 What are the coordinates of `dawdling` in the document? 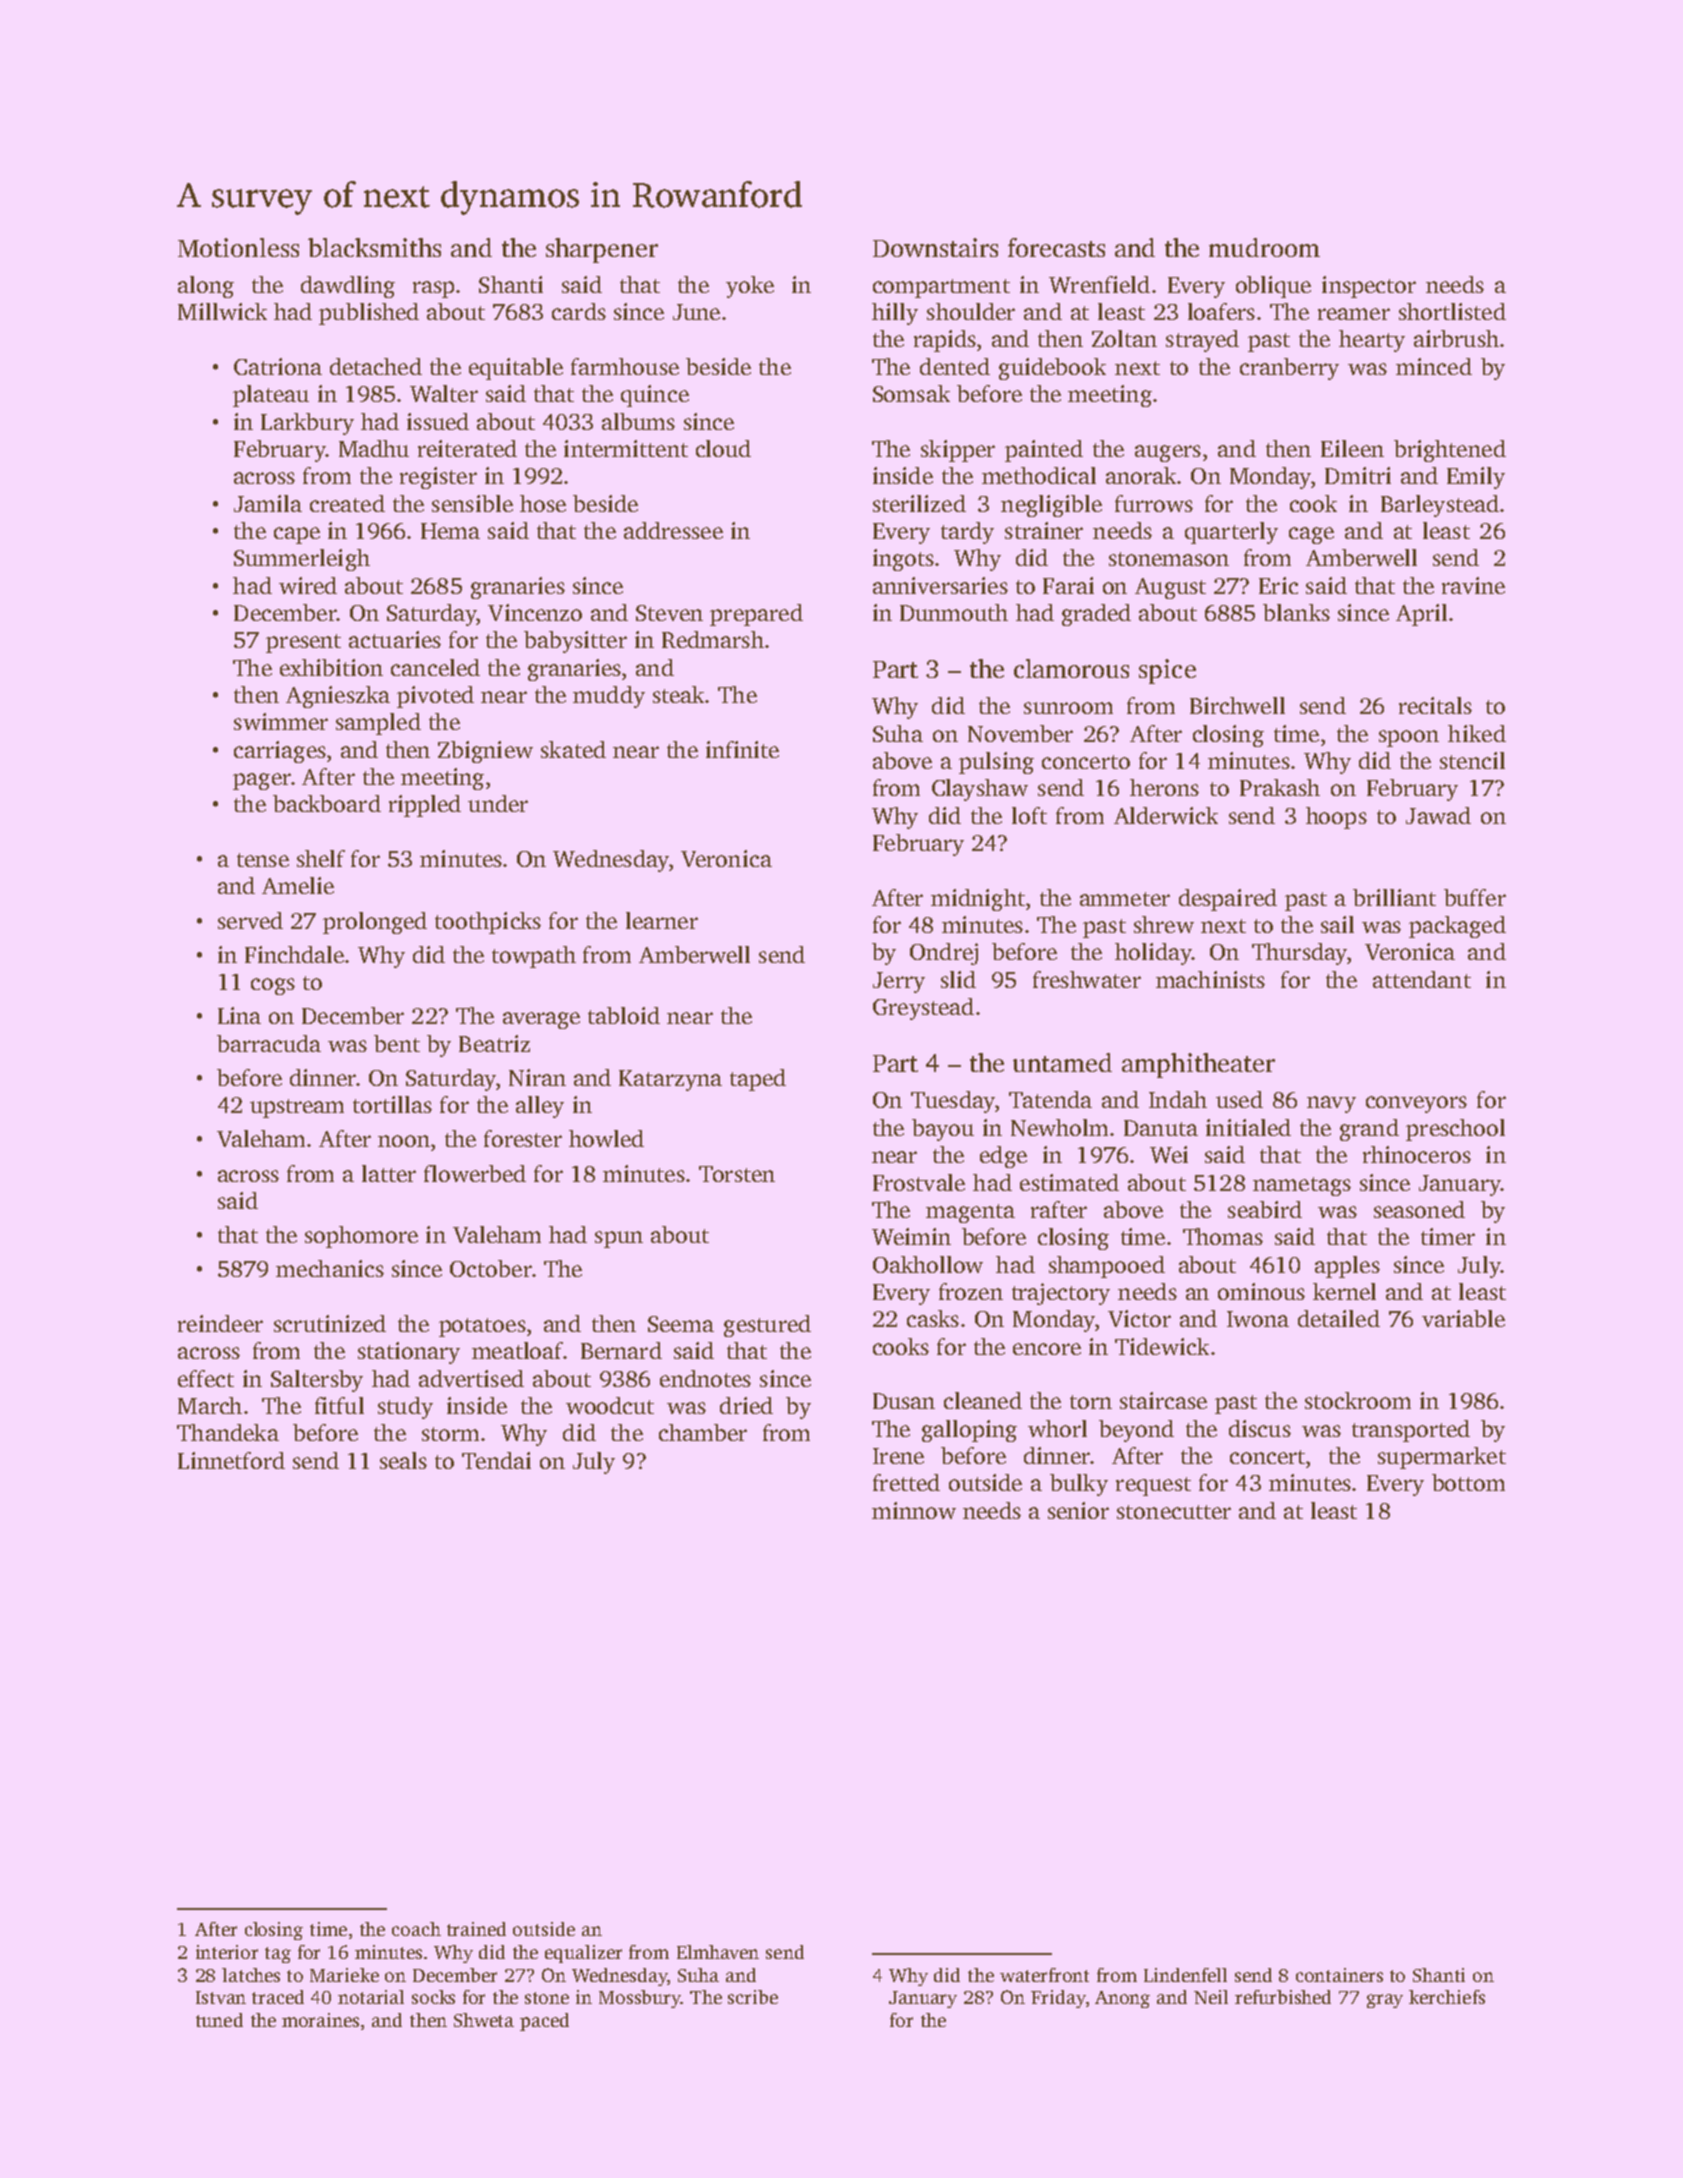 It's located at (348, 287).
